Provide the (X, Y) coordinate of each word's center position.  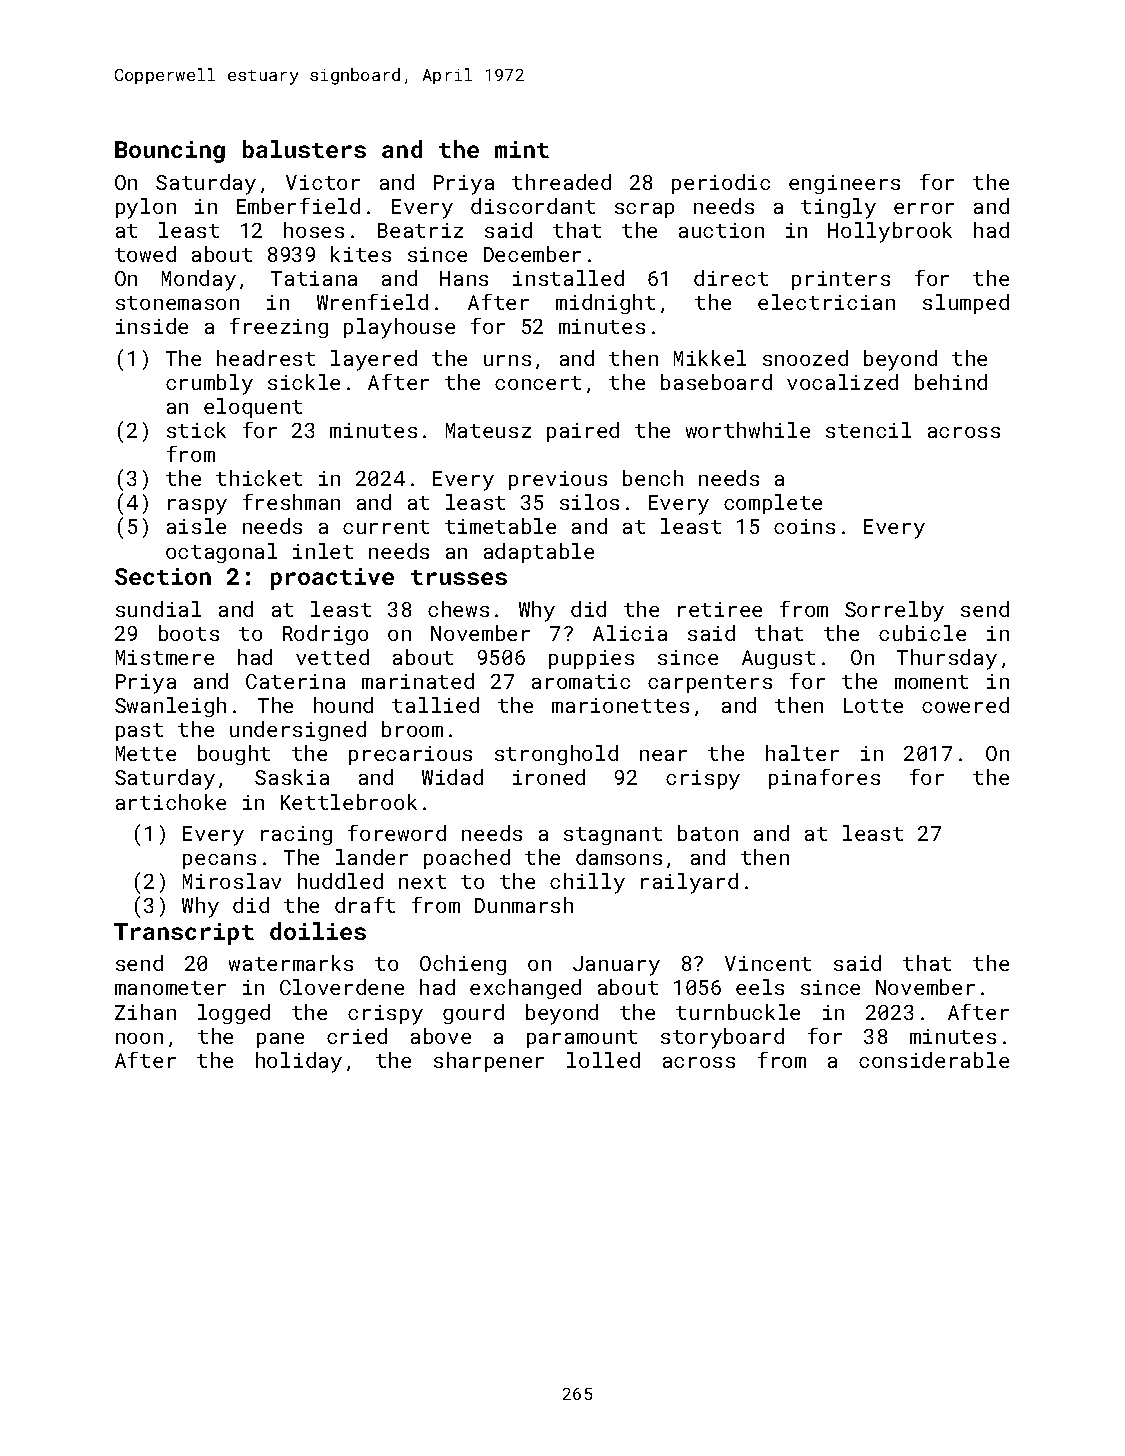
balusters (304, 149)
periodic (721, 184)
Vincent (768, 963)
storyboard (722, 1038)
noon (139, 1038)
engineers (844, 184)
